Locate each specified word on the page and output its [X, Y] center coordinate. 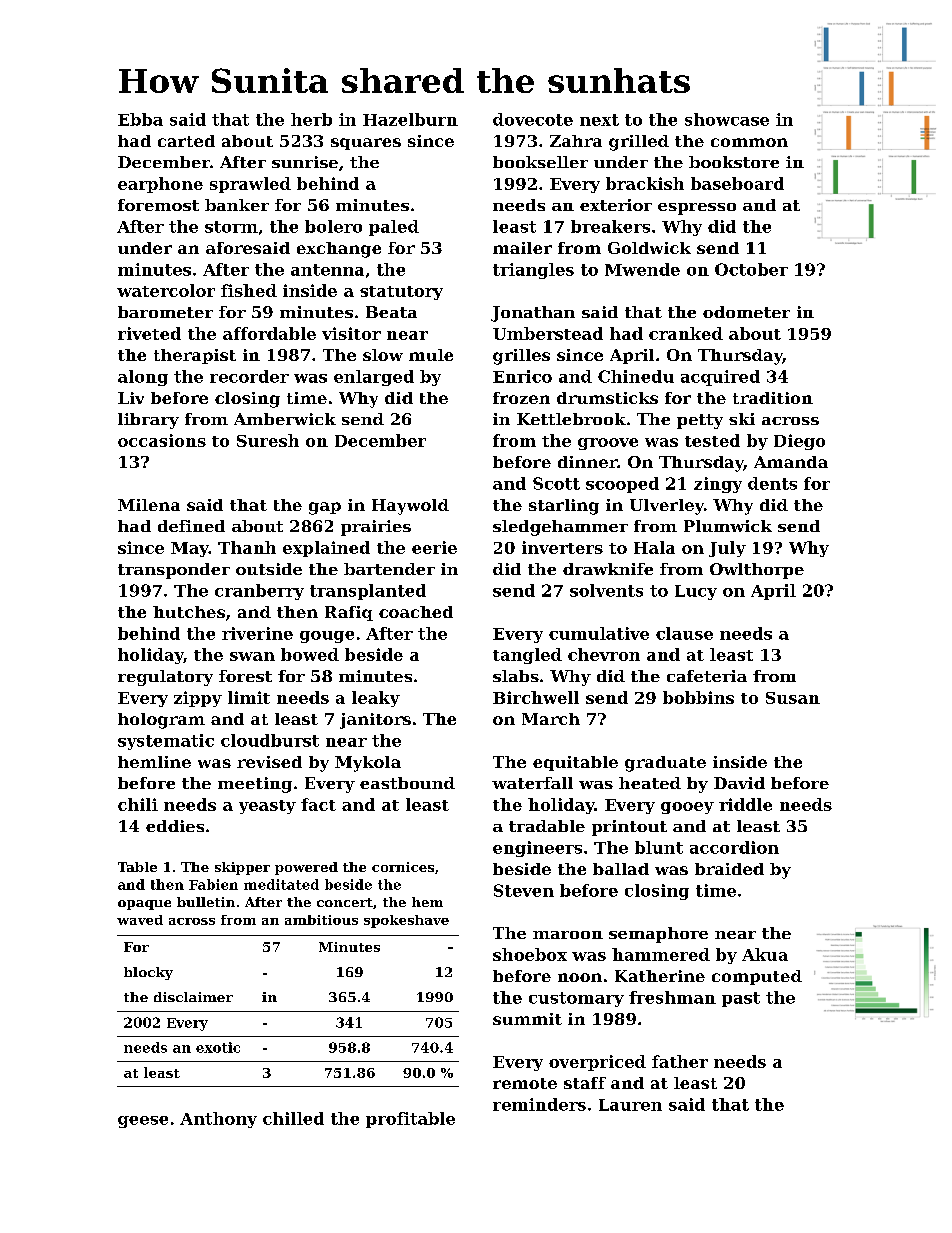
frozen [521, 398]
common [749, 142]
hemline [154, 762]
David [739, 783]
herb [311, 119]
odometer [746, 312]
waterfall [532, 783]
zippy [198, 699]
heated [650, 783]
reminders [539, 1104]
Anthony [218, 1120]
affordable [269, 333]
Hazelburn [410, 119]
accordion [734, 847]
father [680, 1061]
